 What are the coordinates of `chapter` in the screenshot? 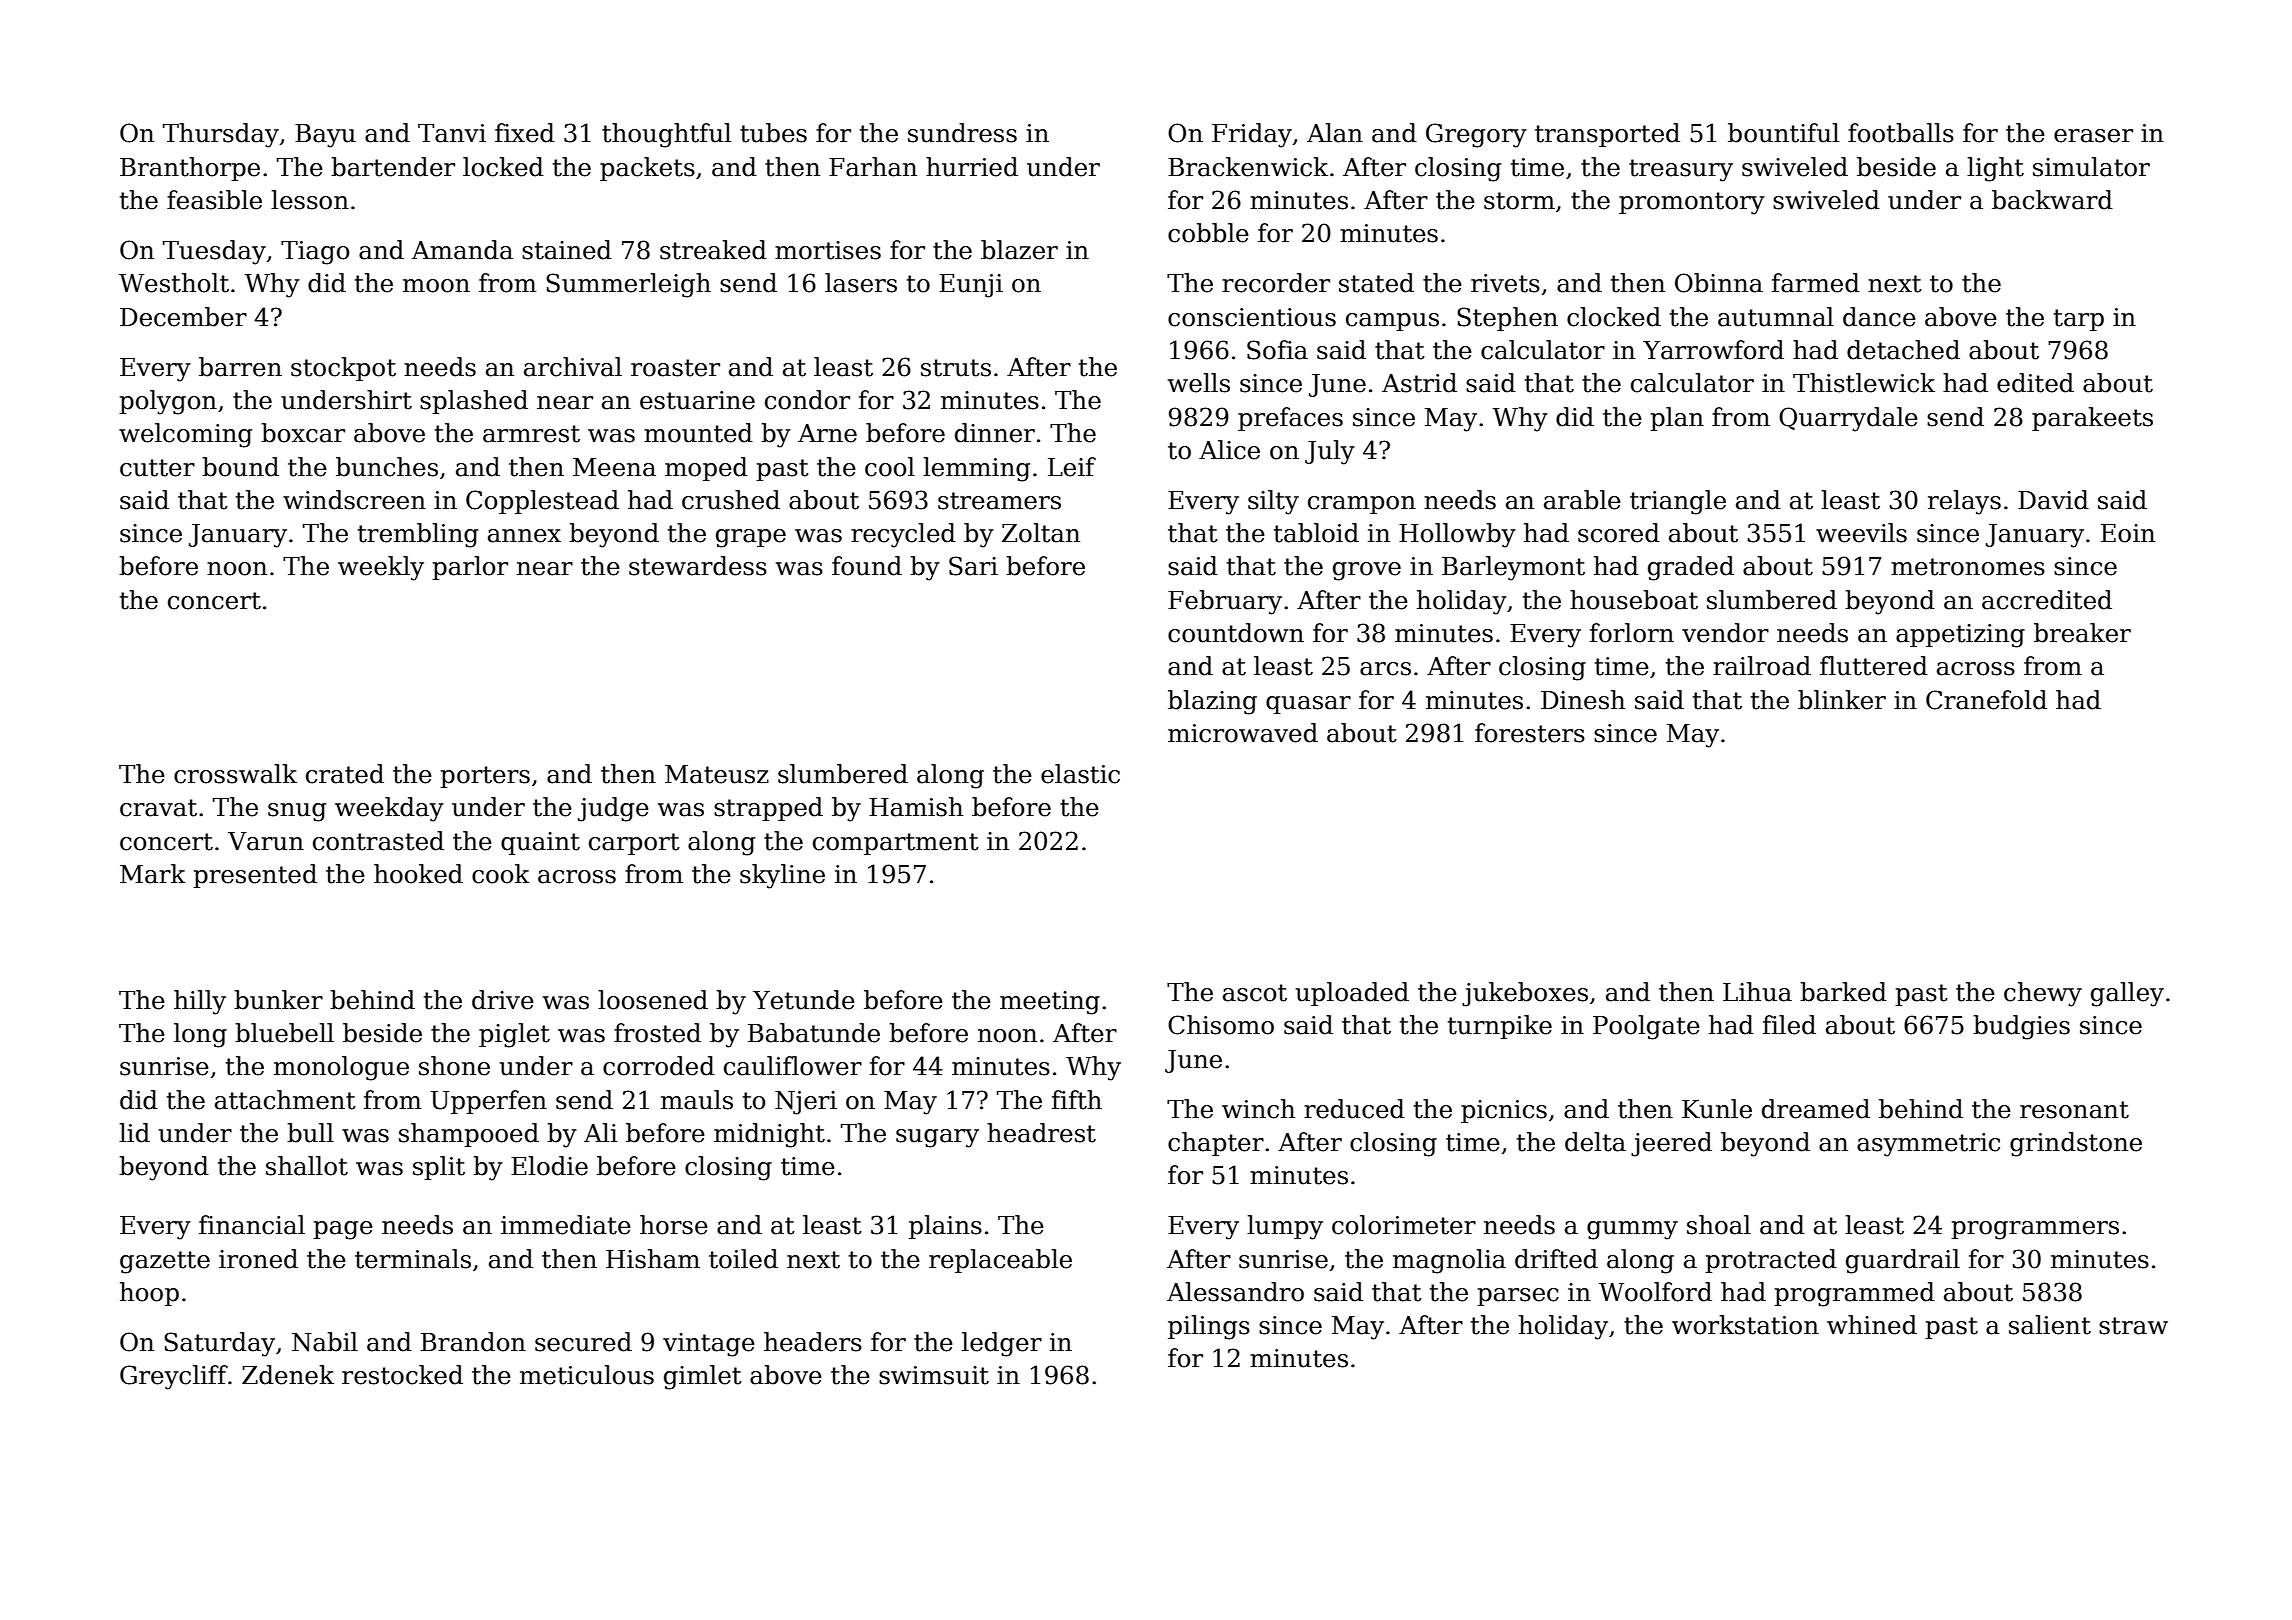 It's located at (1216, 1144).
